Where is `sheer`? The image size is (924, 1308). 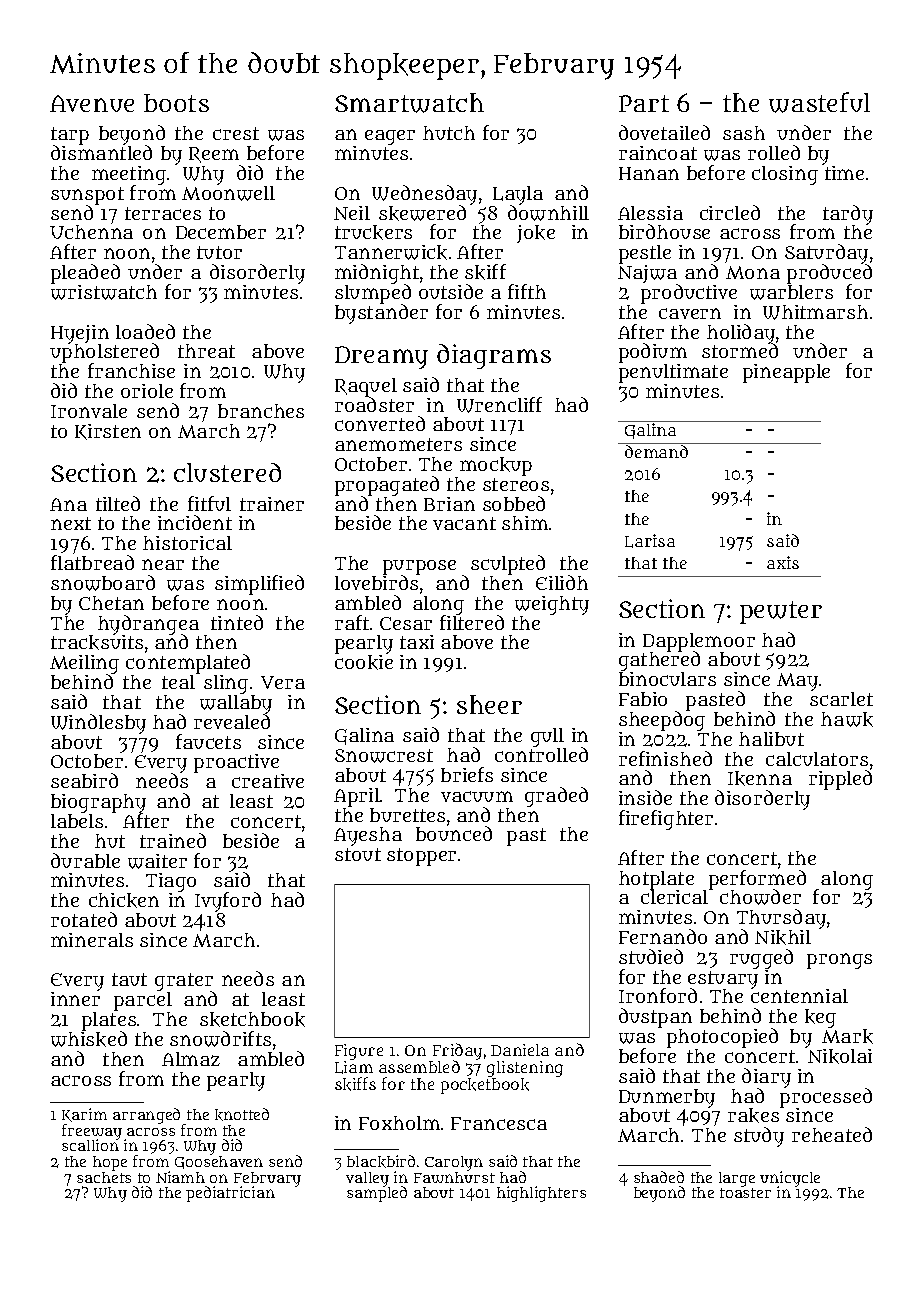
sheer is located at coordinates (489, 704).
